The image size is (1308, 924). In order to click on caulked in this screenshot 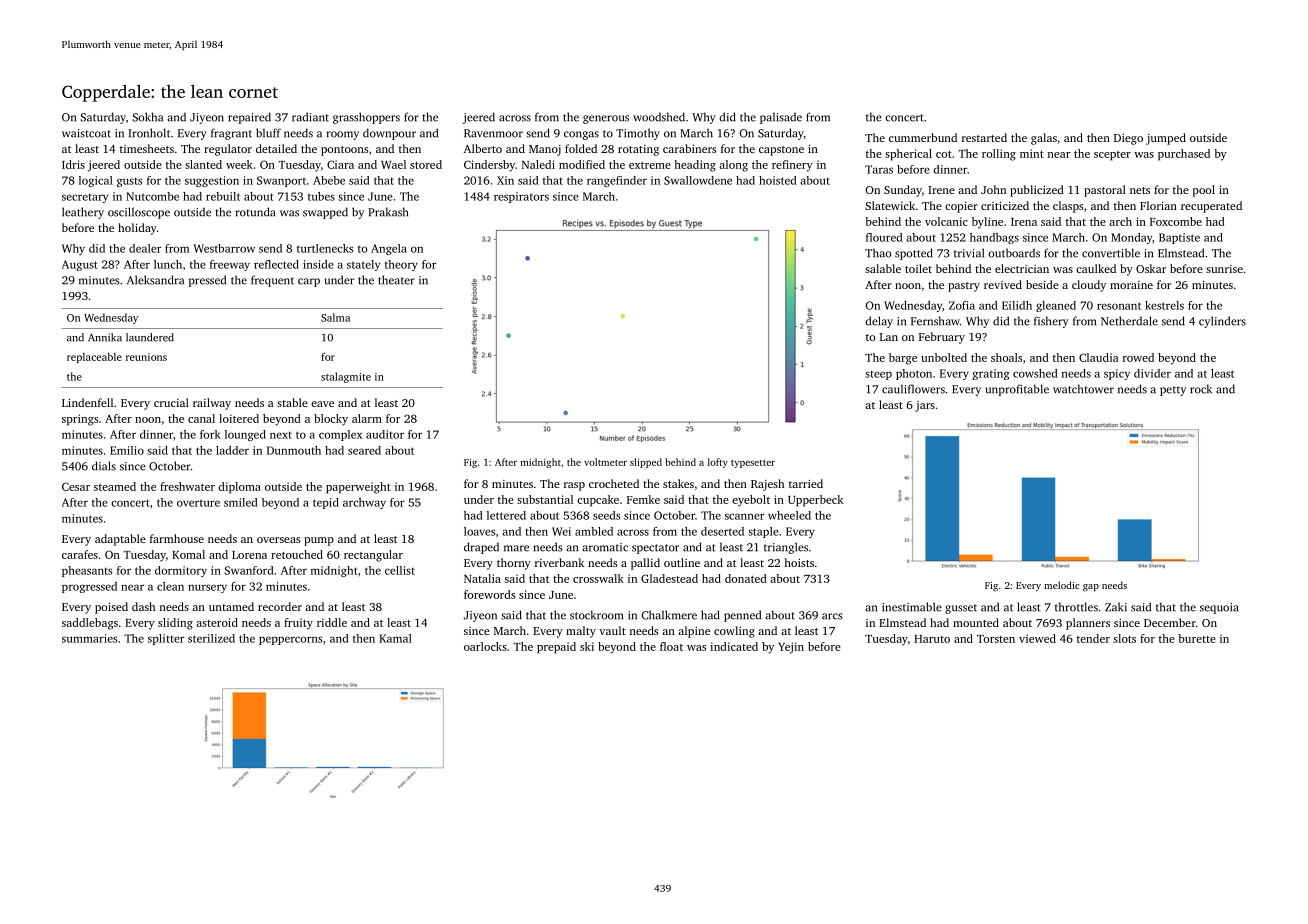, I will do `click(1096, 268)`.
